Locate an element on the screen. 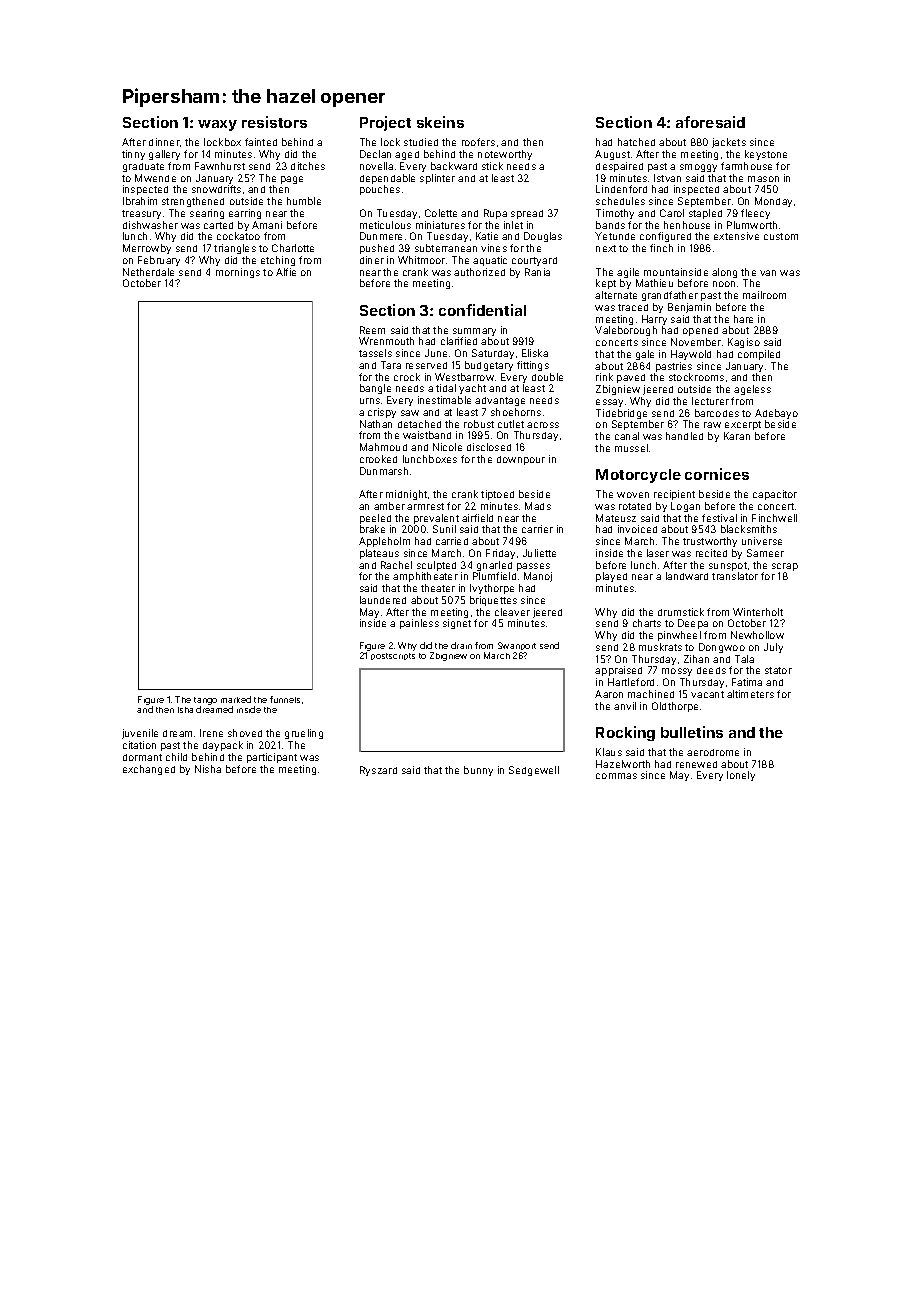 This screenshot has width=924, height=1308. skeins is located at coordinates (440, 122).
